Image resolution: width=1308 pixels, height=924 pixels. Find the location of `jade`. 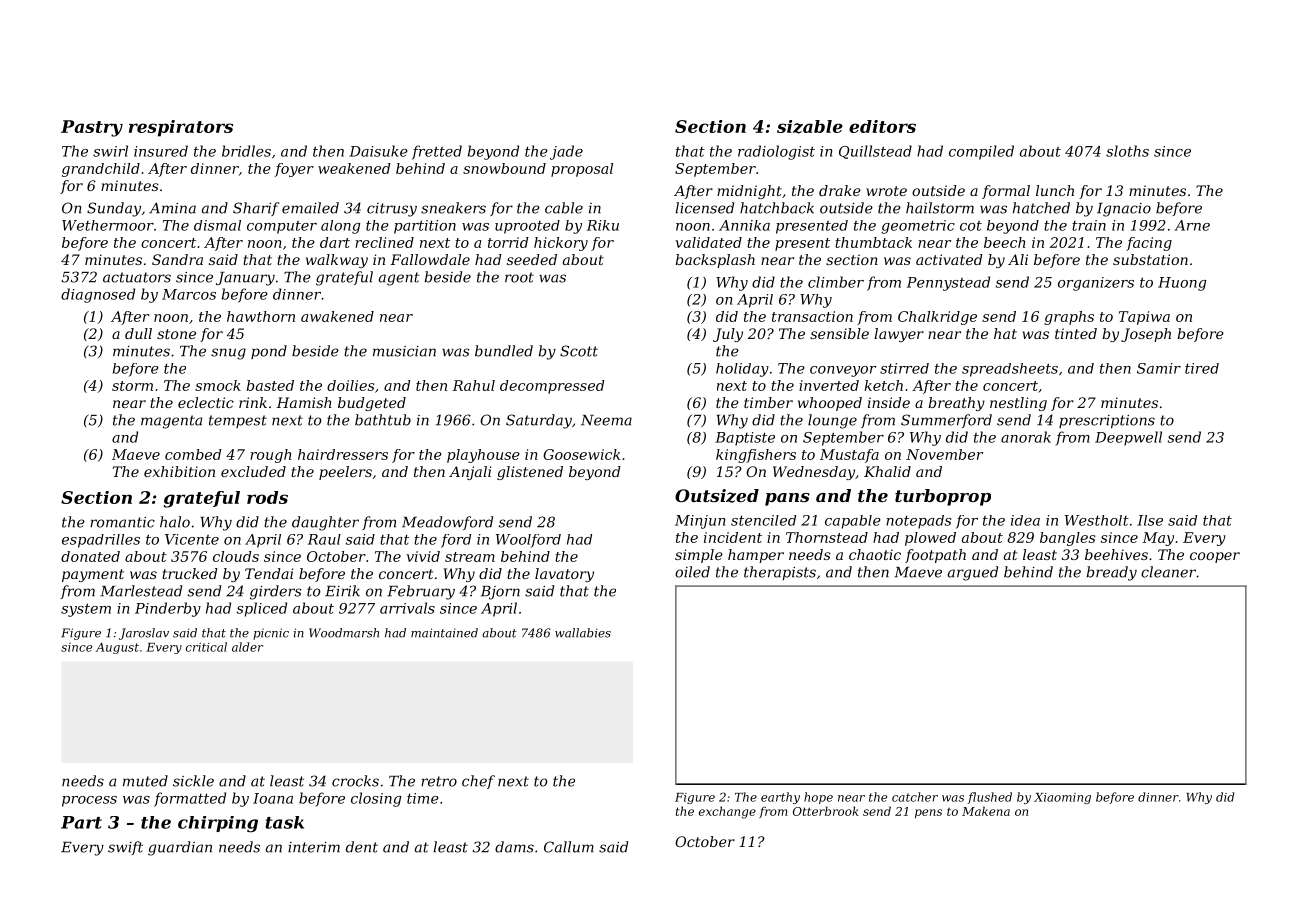

jade is located at coordinates (566, 152).
